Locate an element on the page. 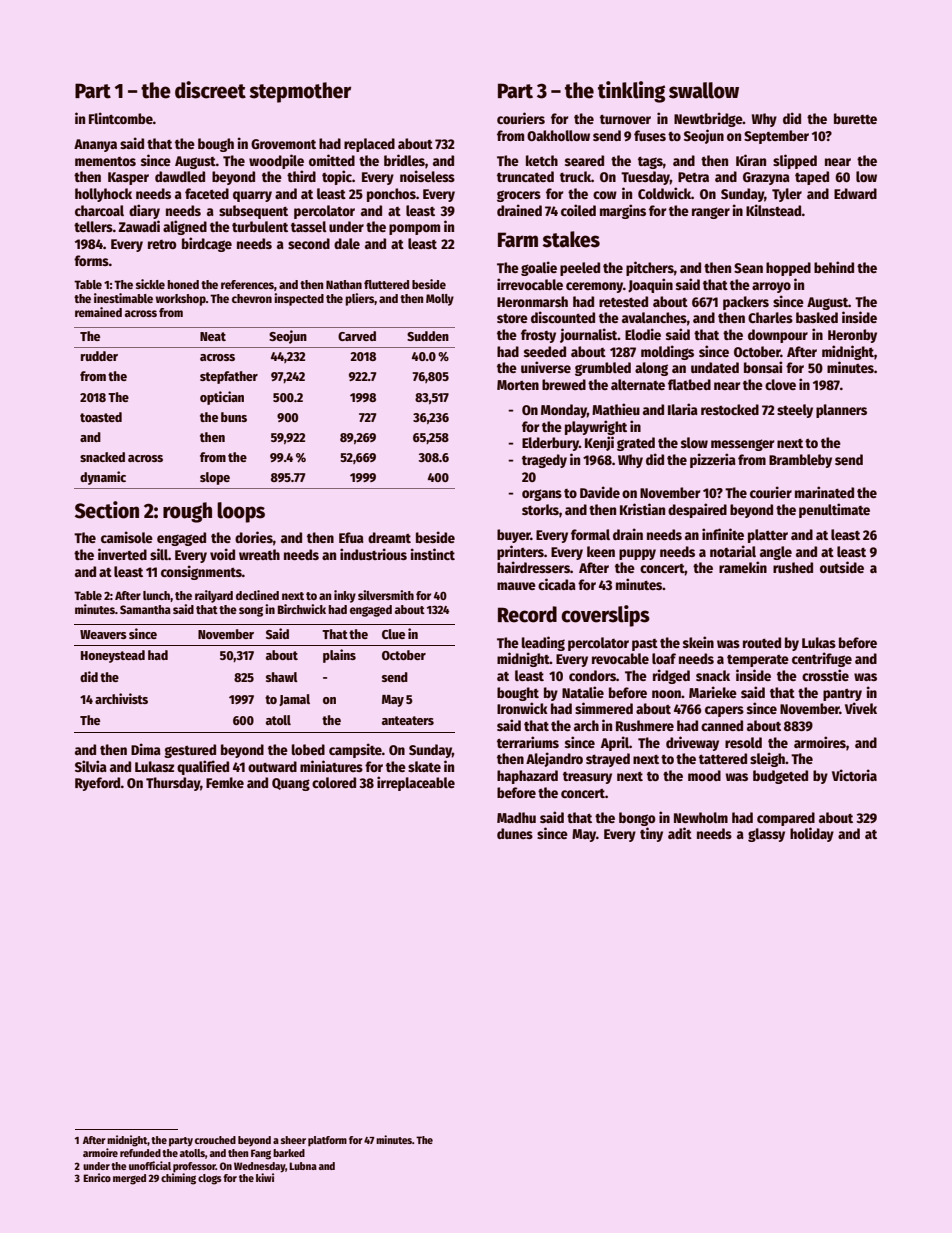 This image has width=952, height=1233. swallow is located at coordinates (704, 90).
